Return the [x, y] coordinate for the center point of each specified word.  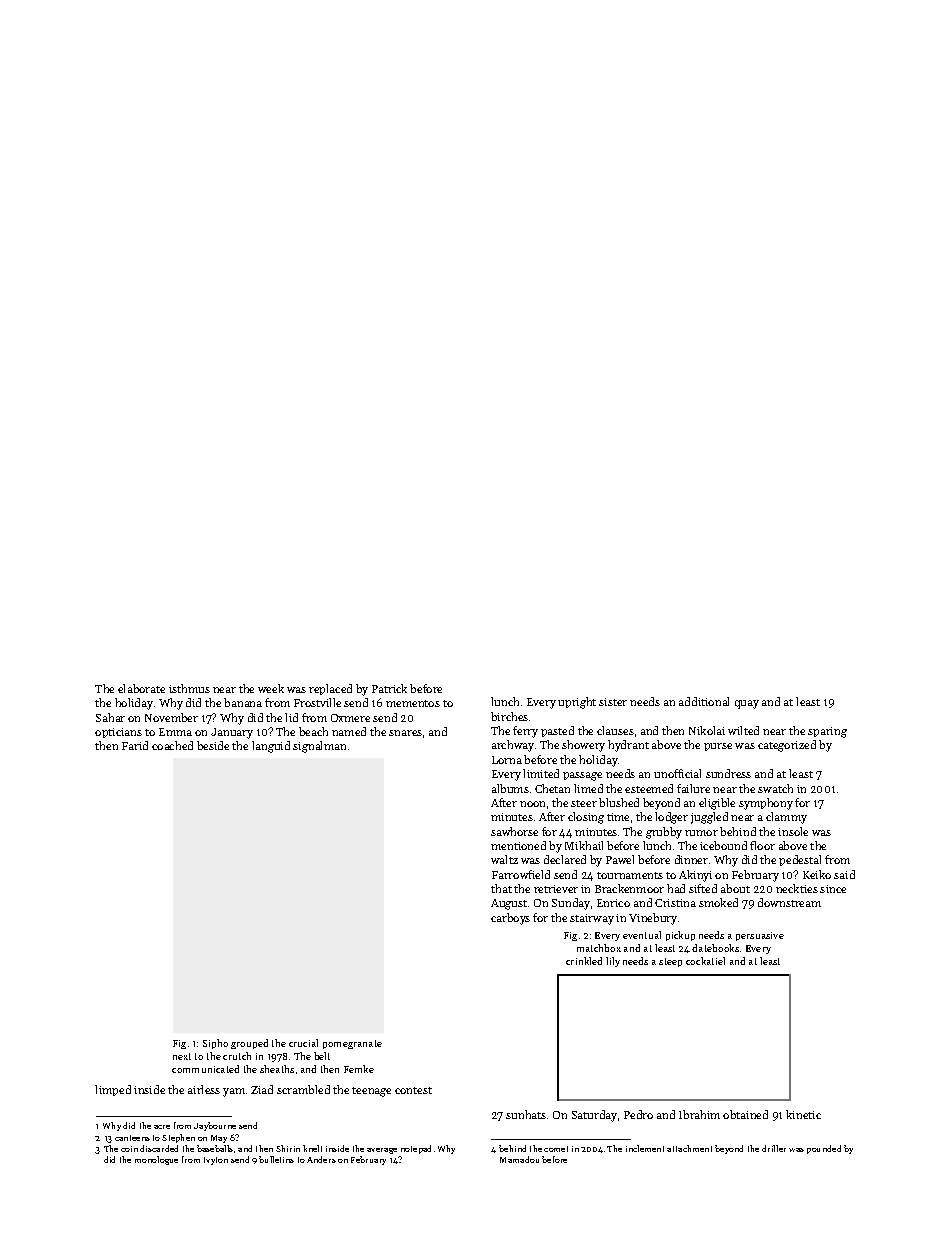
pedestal [800, 860]
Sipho [215, 1044]
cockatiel [705, 961]
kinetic [803, 1114]
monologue [156, 1160]
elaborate [141, 688]
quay [747, 704]
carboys [510, 919]
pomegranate [352, 1044]
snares [405, 733]
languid [271, 747]
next [182, 1056]
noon [532, 804]
